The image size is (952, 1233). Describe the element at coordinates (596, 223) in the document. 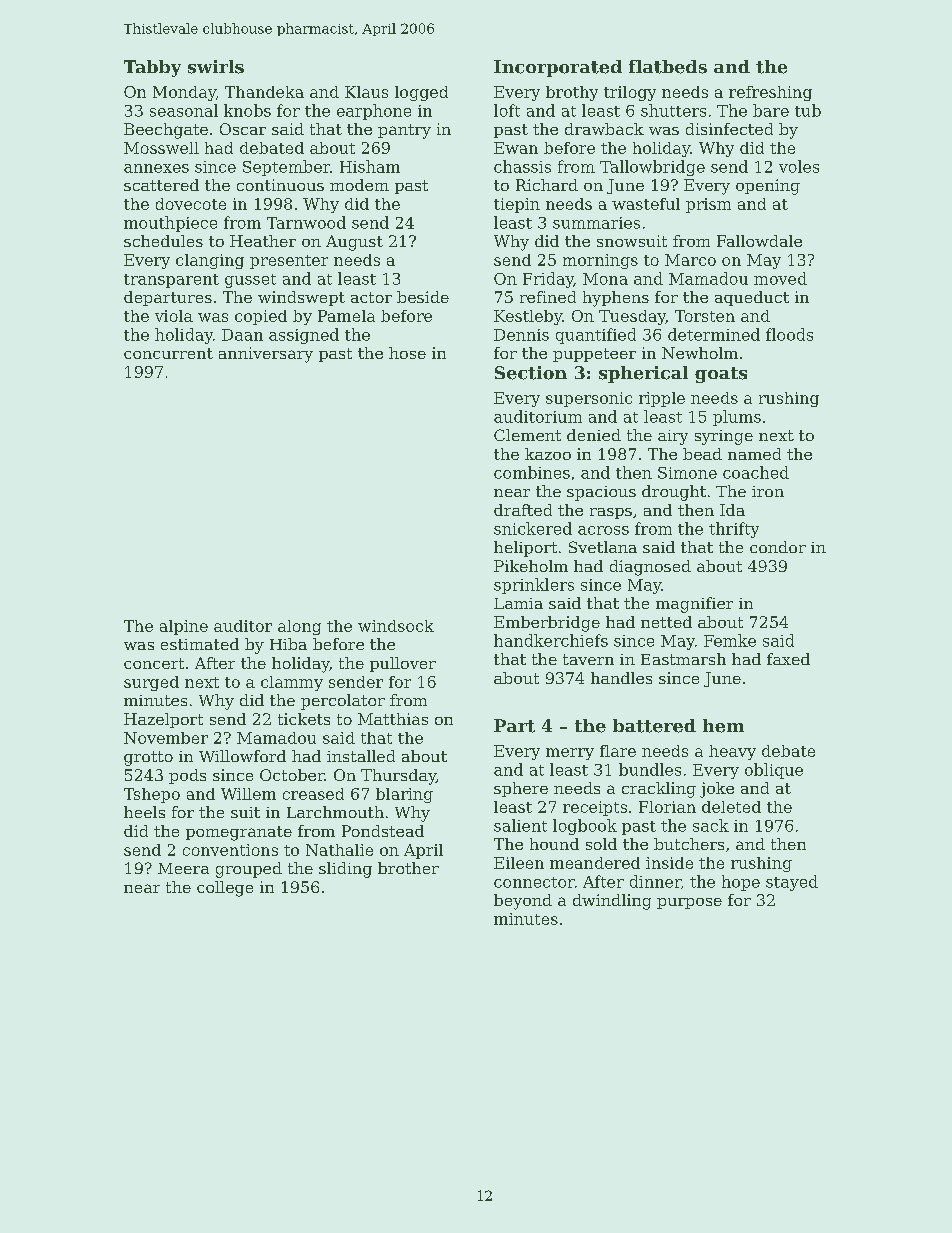

I see `summaries` at that location.
